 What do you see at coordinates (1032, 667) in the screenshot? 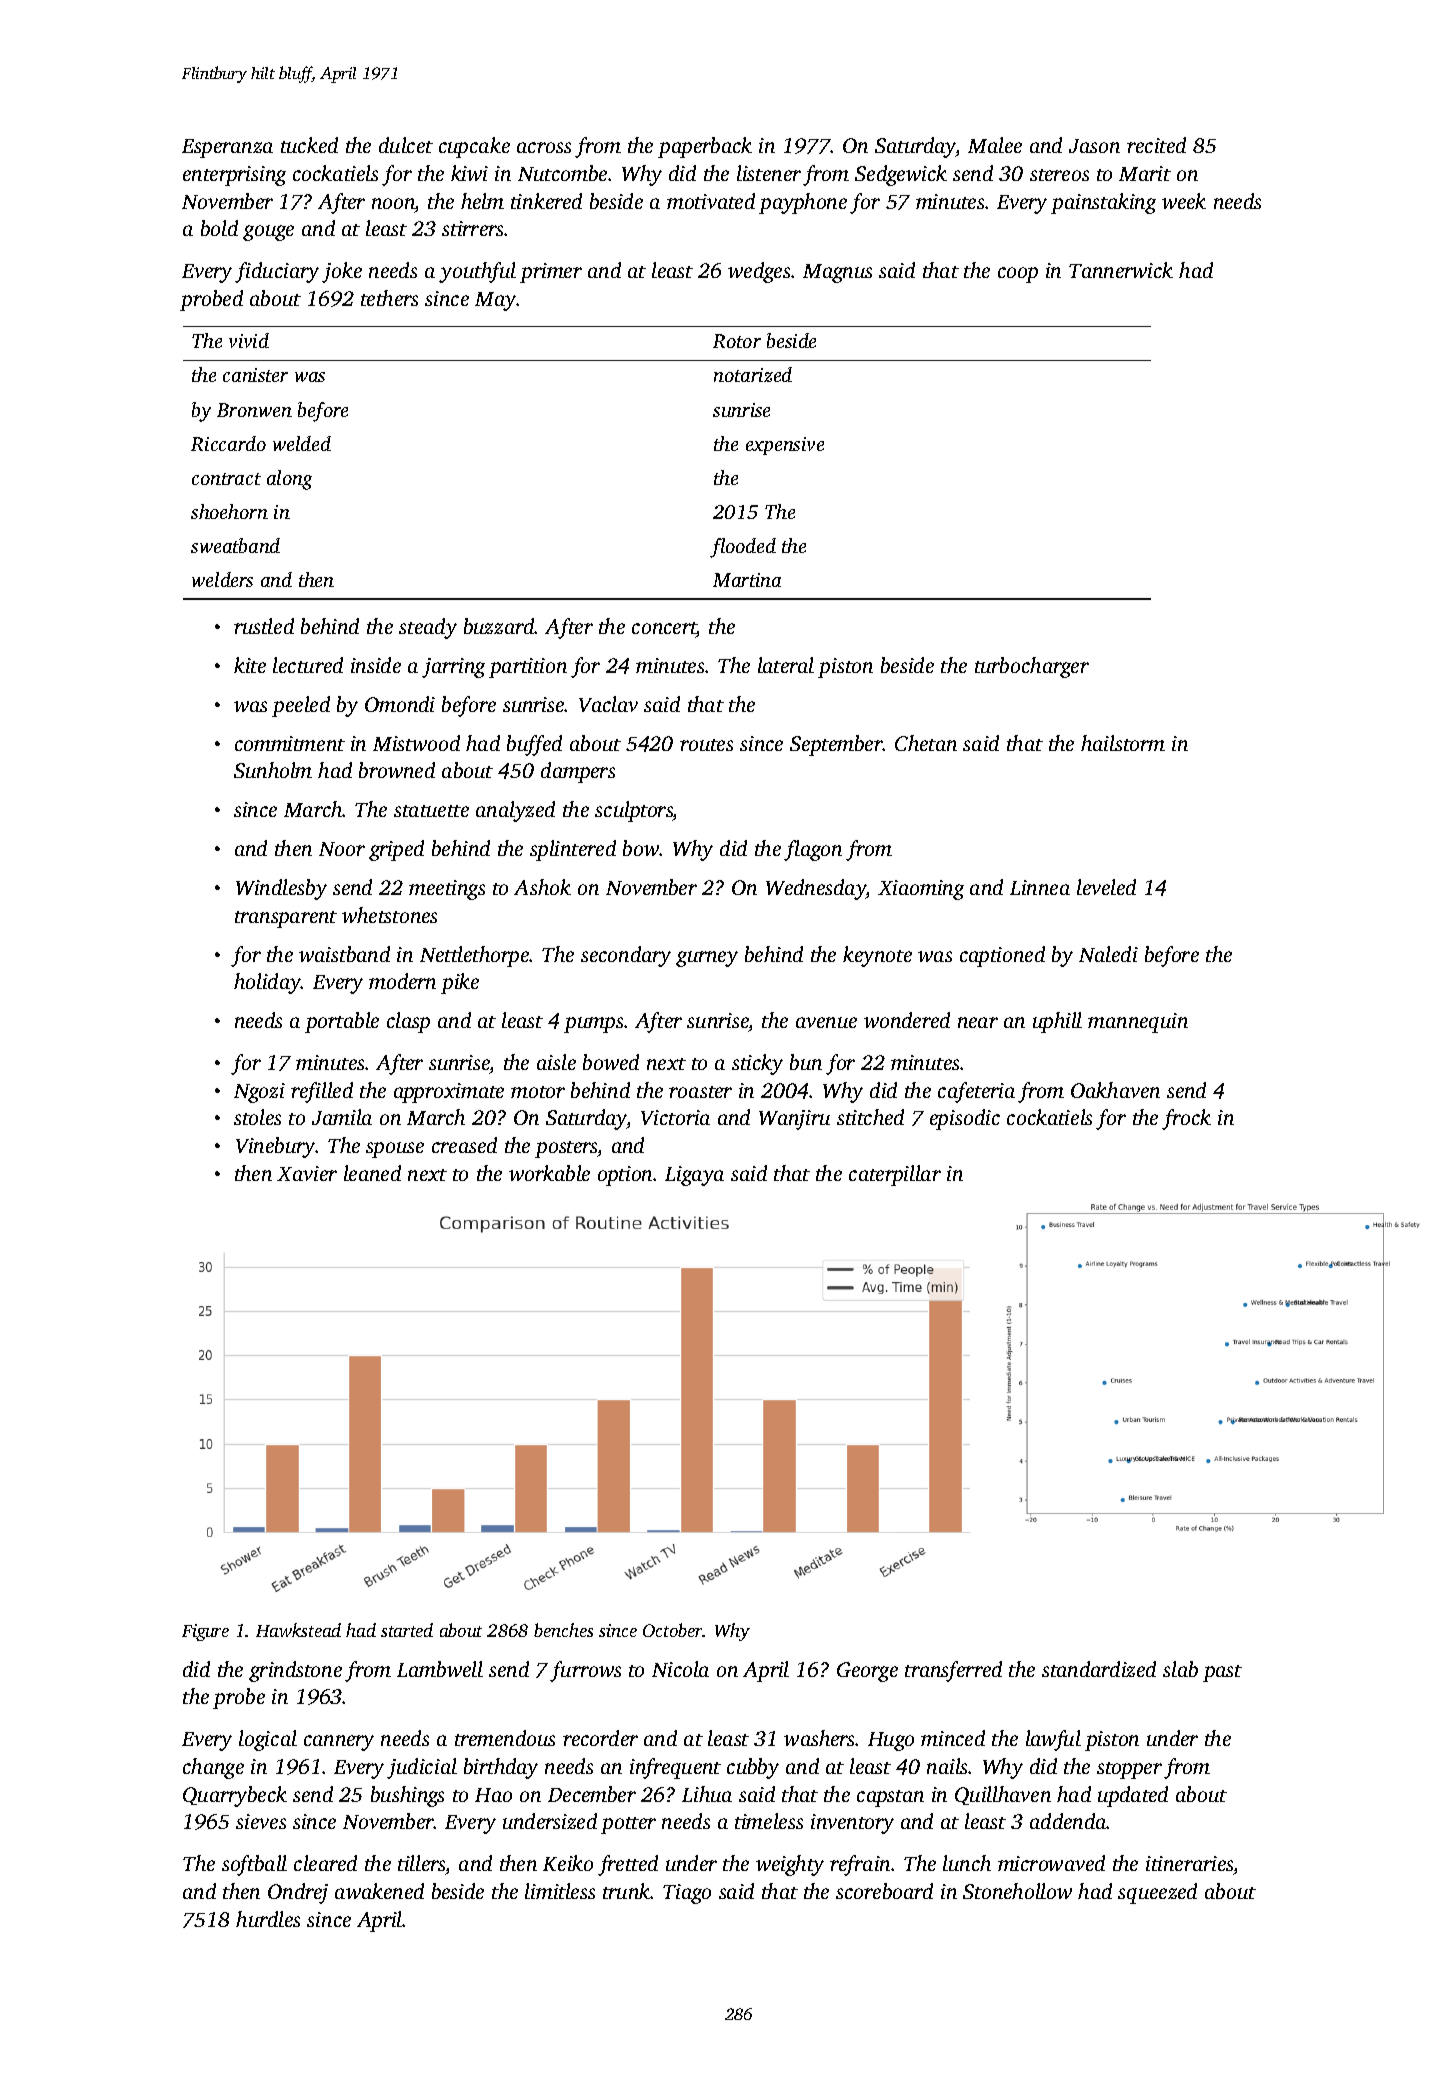
I see `turbocharger` at bounding box center [1032, 667].
